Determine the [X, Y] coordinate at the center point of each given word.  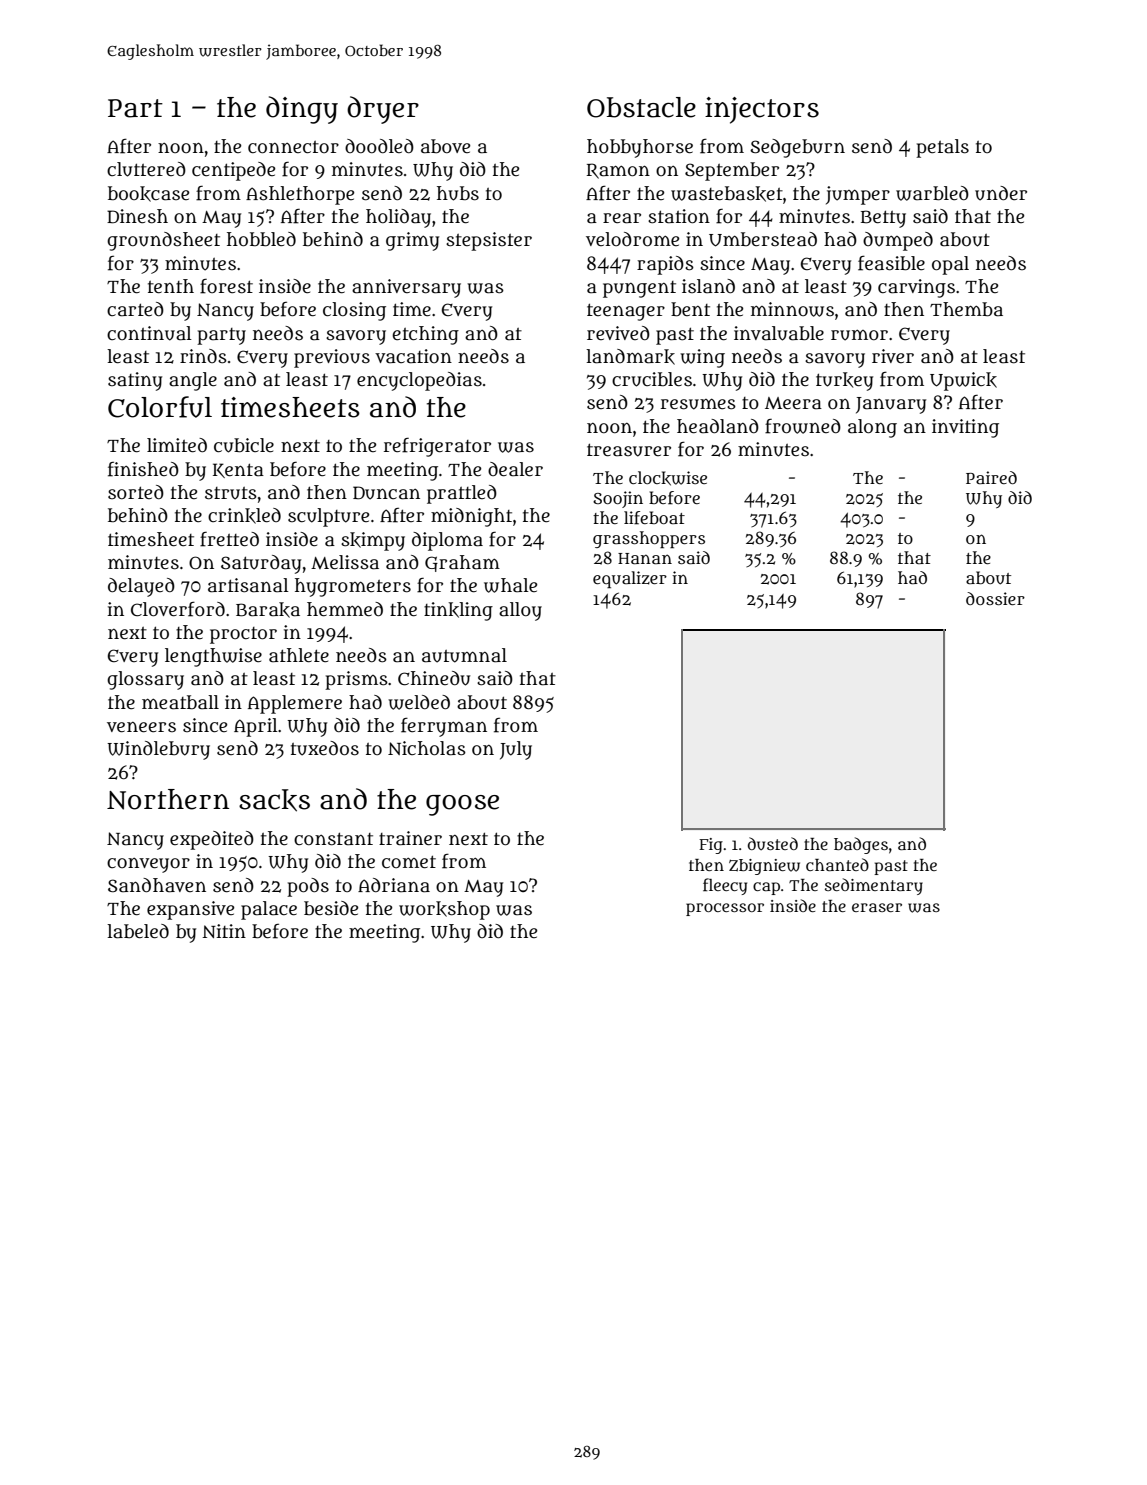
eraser [877, 907]
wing [702, 358]
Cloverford [178, 609]
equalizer [630, 579]
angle [193, 381]
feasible [891, 263]
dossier [995, 598]
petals [942, 148]
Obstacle [641, 107]
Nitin [224, 931]
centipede [233, 171]
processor [725, 909]
